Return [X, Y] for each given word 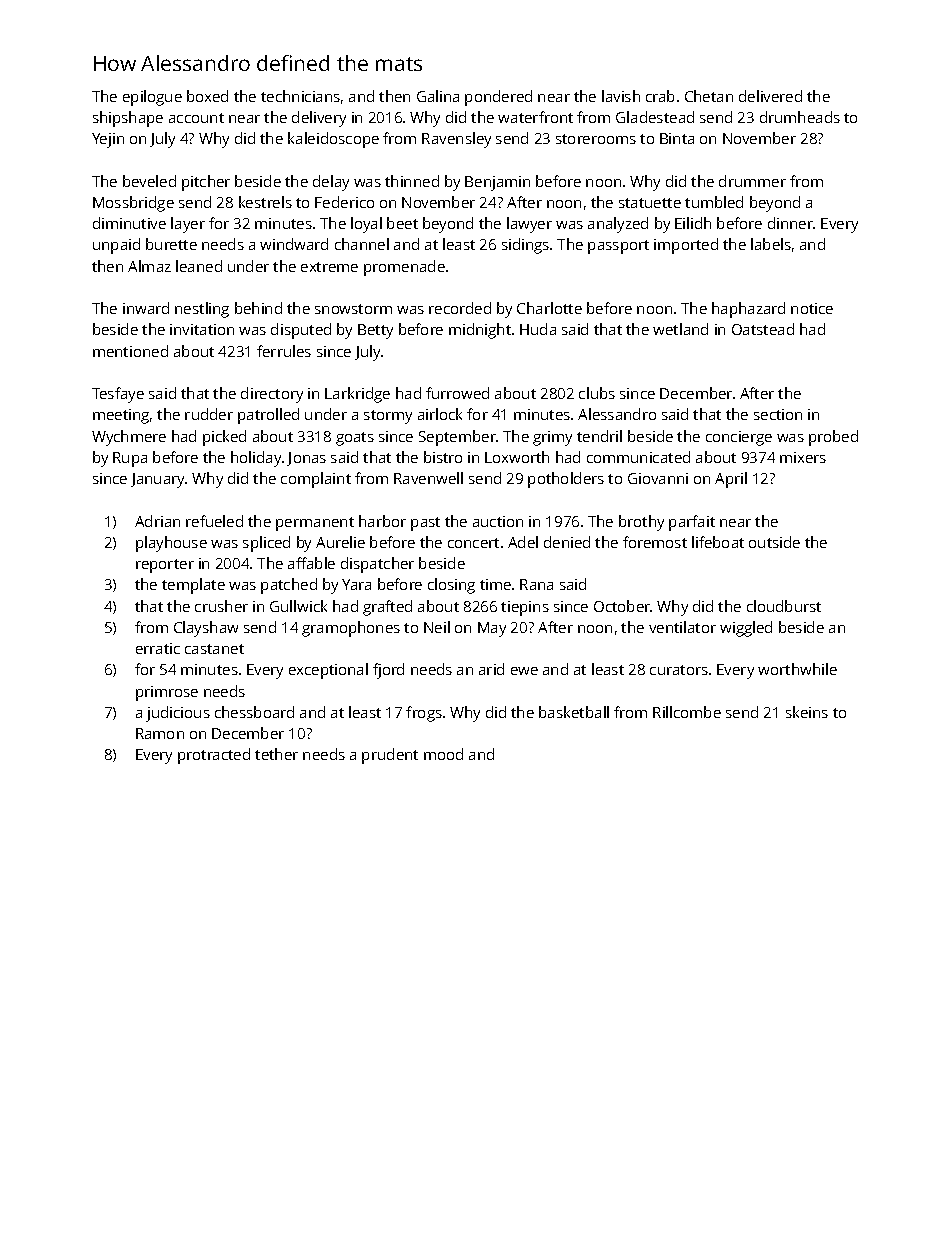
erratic [158, 648]
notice [812, 308]
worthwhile [797, 669]
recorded [460, 308]
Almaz [149, 266]
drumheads [800, 117]
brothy [641, 523]
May [492, 629]
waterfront [535, 117]
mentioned [130, 351]
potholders [566, 480]
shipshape [128, 119]
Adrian [157, 521]
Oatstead [763, 329]
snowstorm [353, 309]
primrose [167, 693]
